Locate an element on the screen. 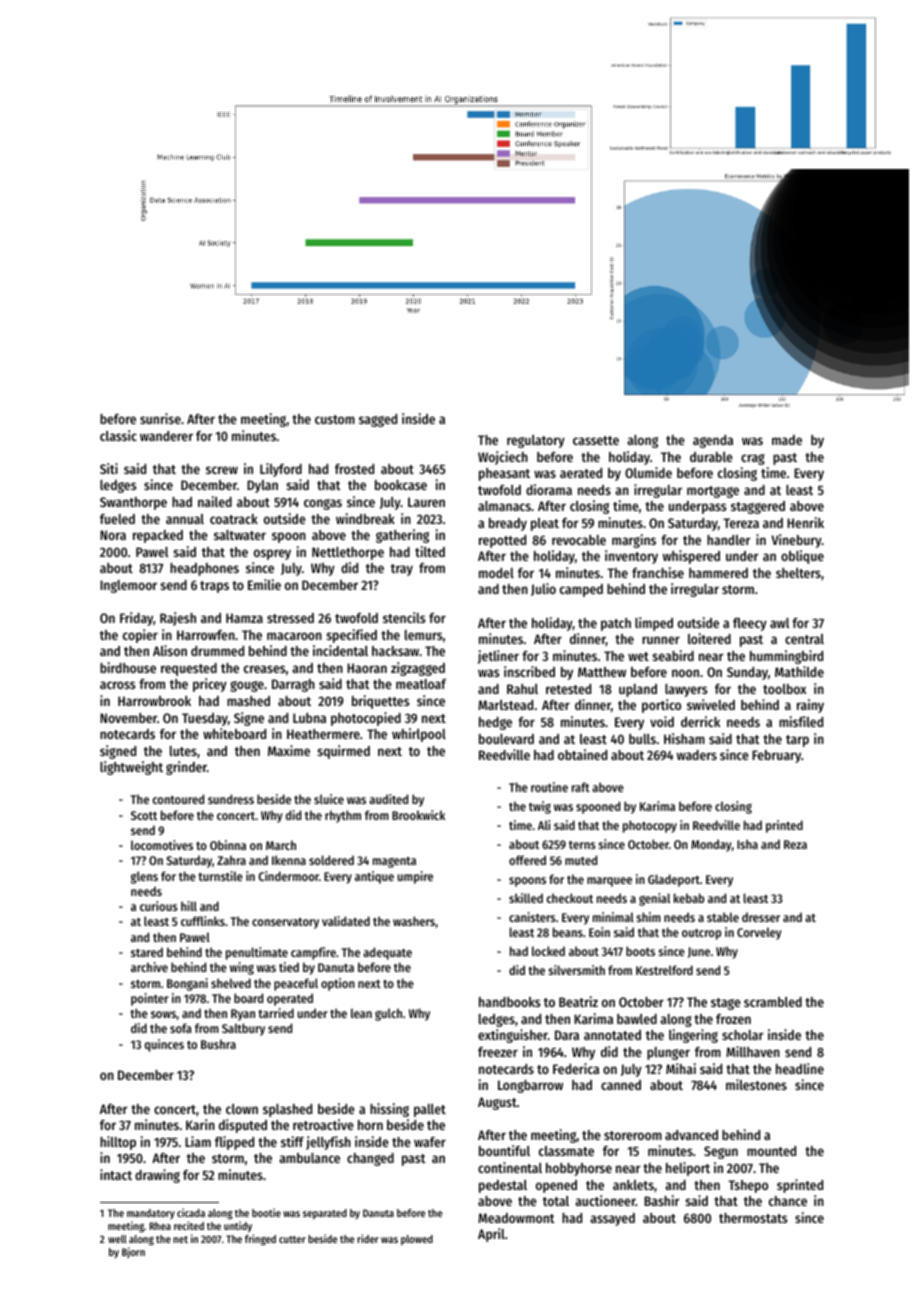  tilted is located at coordinates (430, 551).
